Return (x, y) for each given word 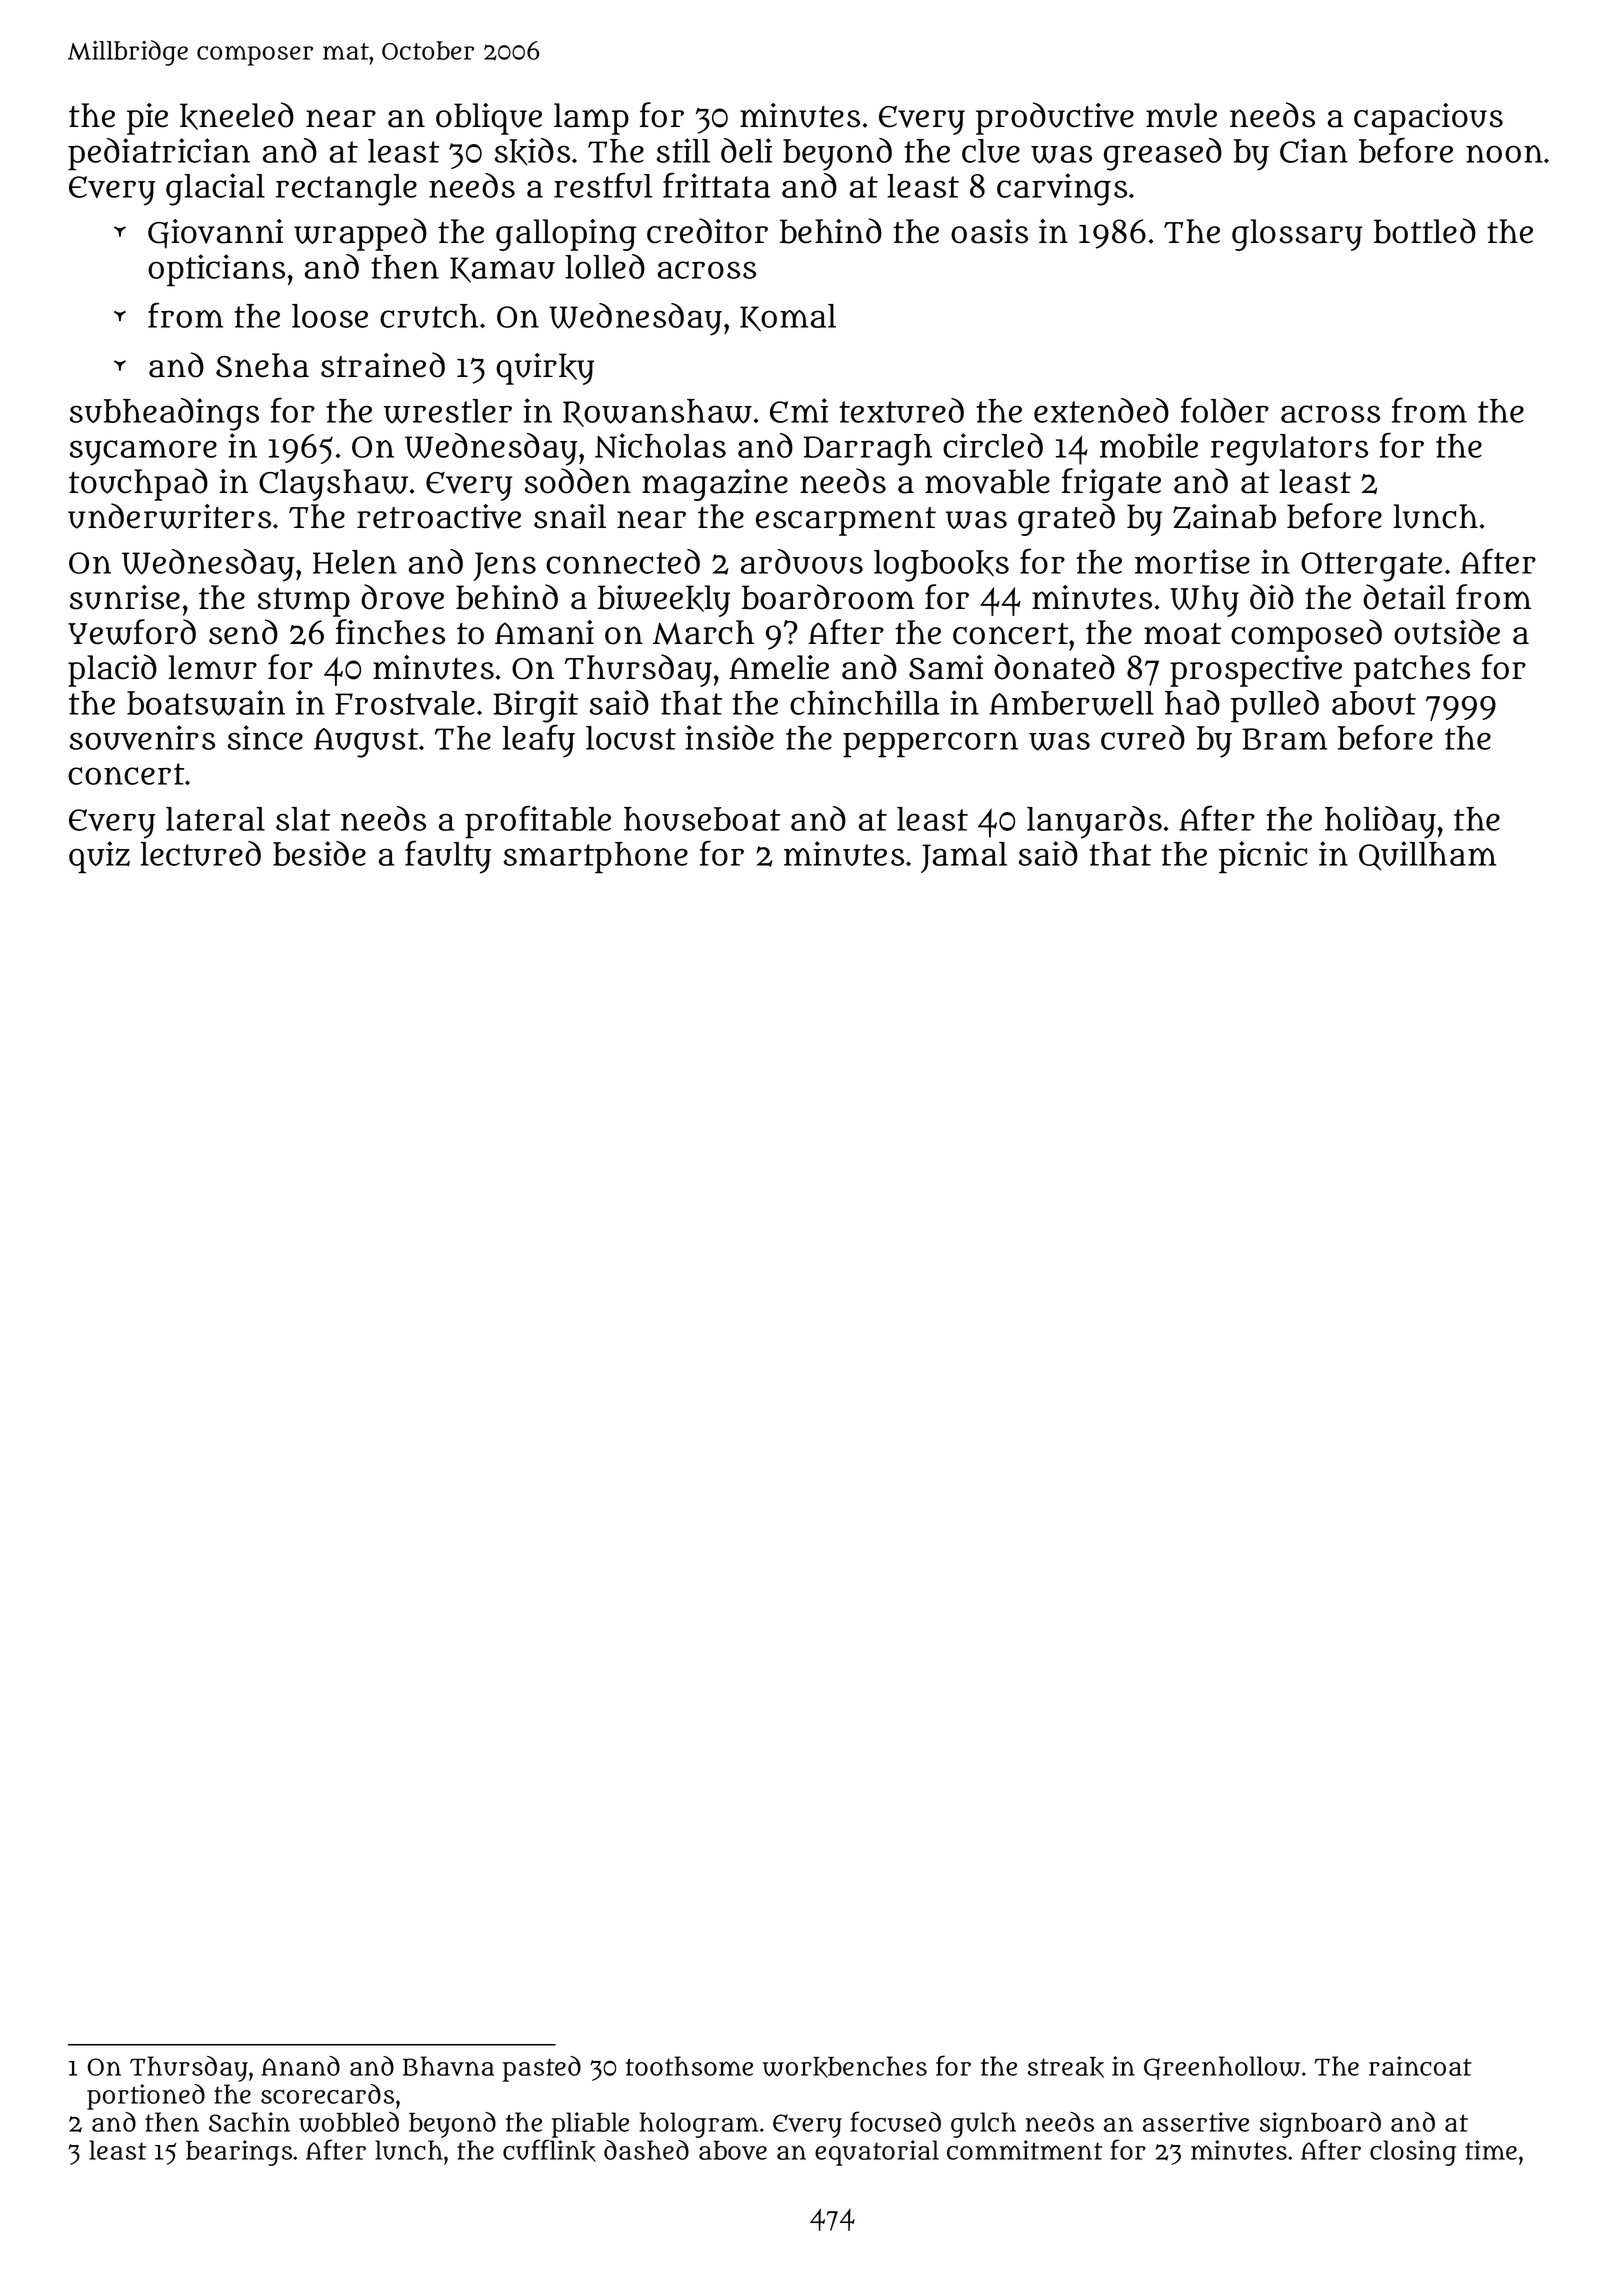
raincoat (1420, 2066)
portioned (146, 2097)
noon (1504, 154)
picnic (1263, 857)
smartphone (596, 858)
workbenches (845, 2067)
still (683, 150)
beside (319, 853)
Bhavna (448, 2066)
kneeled (237, 116)
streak (1066, 2067)
